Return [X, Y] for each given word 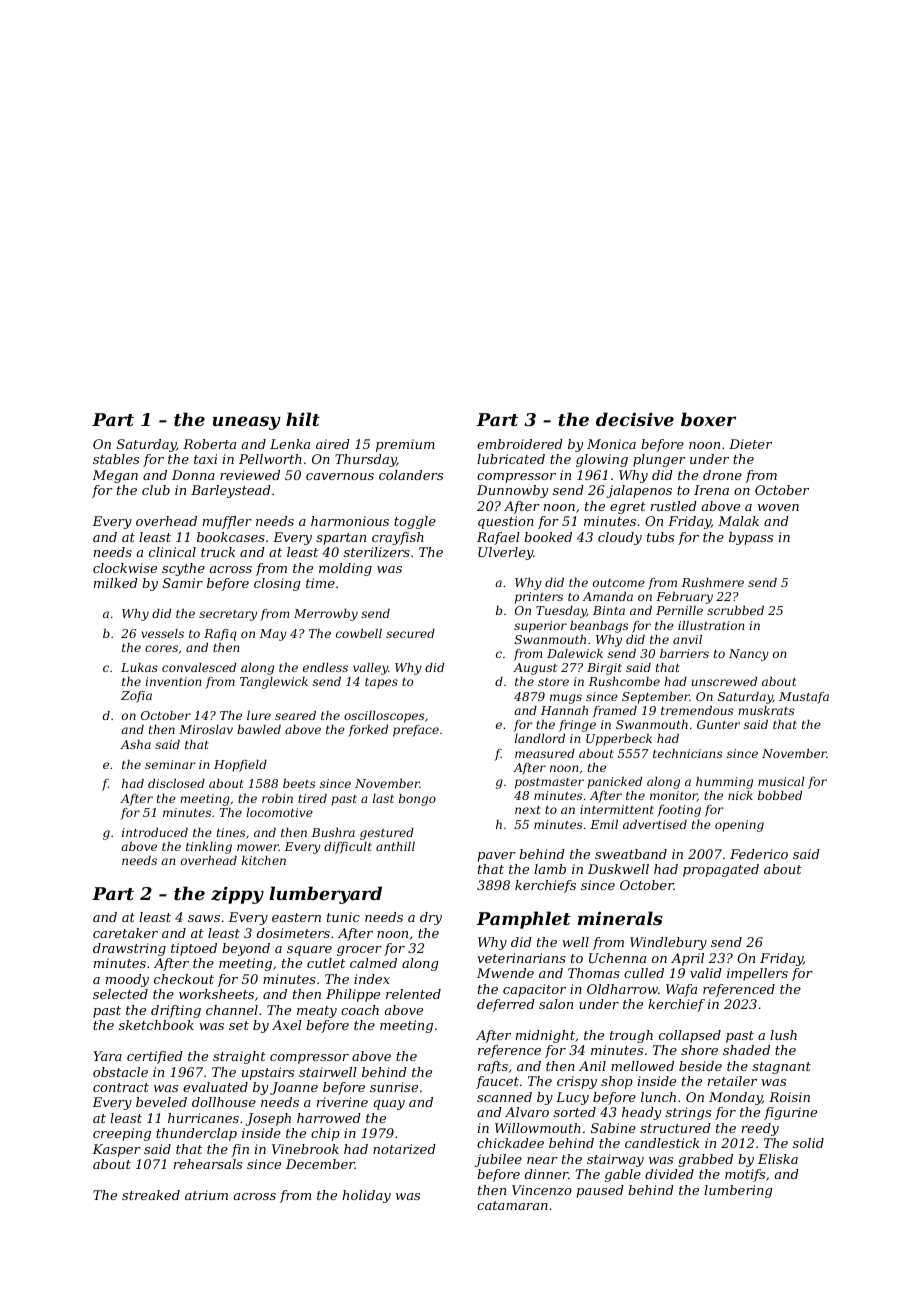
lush [783, 1035]
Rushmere [713, 582]
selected [120, 994]
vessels [162, 633]
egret [628, 508]
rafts [493, 1067]
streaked [151, 1195]
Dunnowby [512, 491]
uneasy [246, 423]
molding [345, 569]
